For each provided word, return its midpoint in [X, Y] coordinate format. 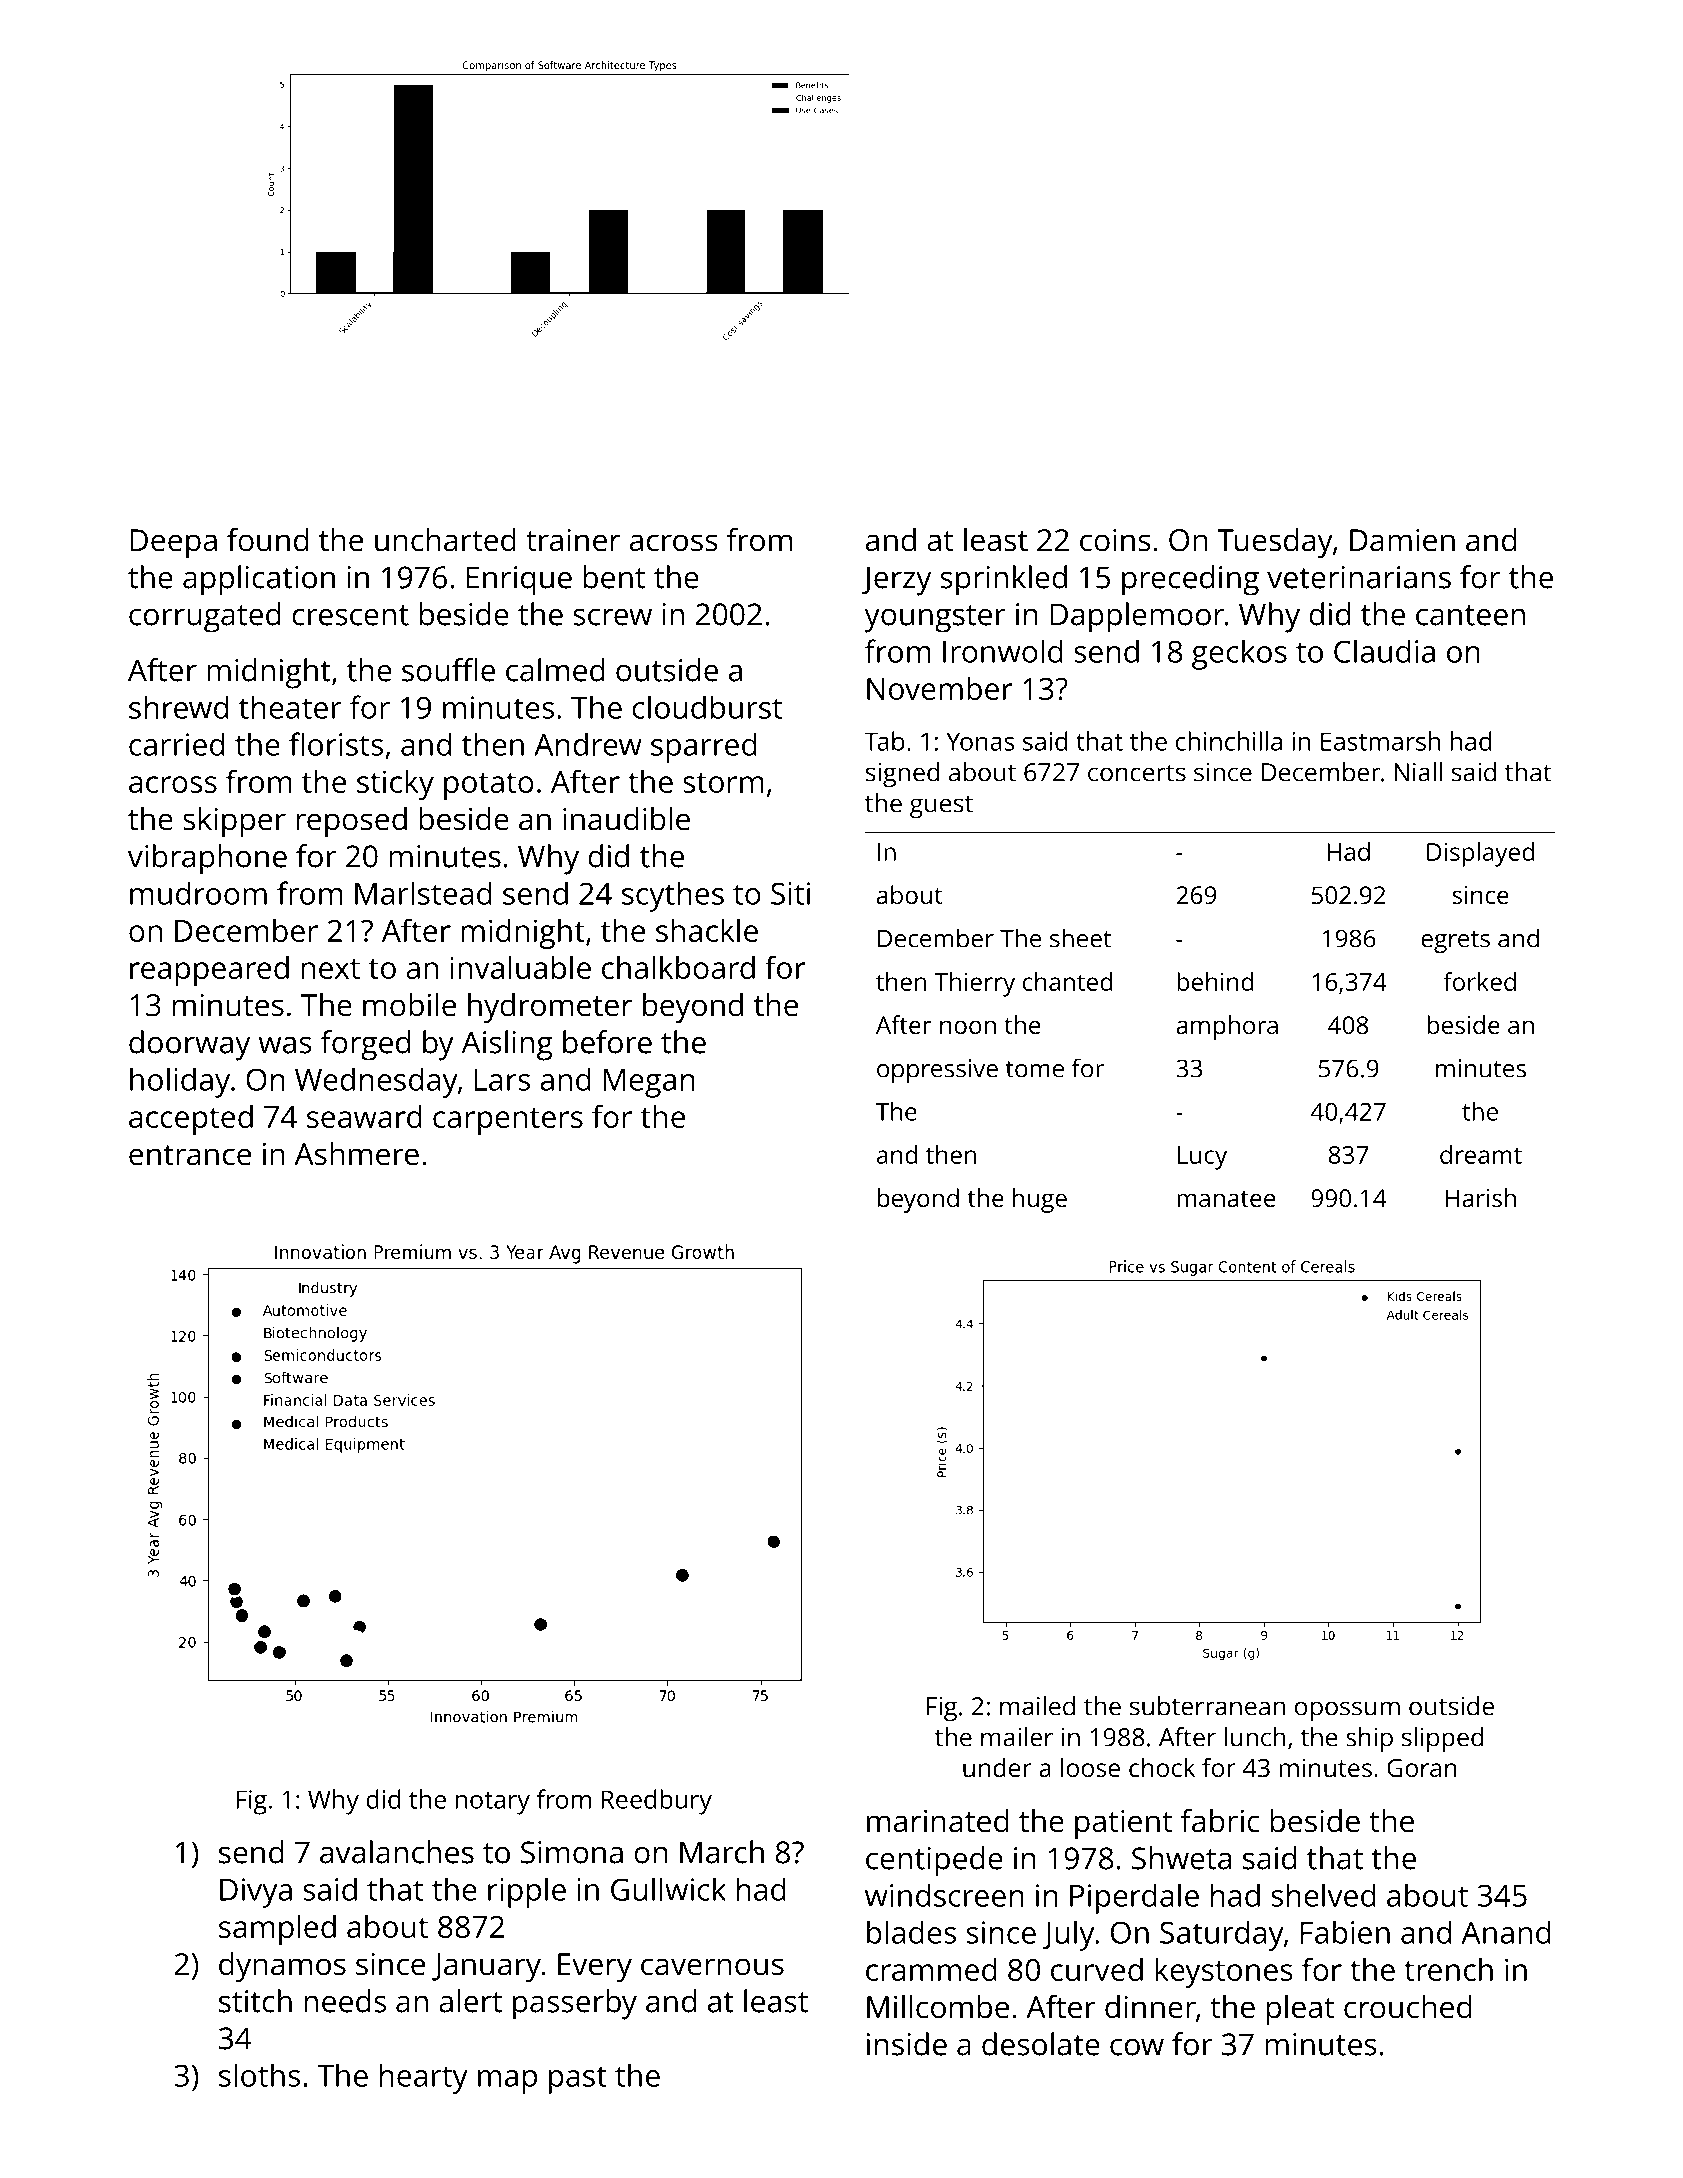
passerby [575, 2004]
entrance [190, 1155]
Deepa [173, 543]
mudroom [198, 893]
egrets [1455, 942]
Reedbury [656, 1802]
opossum [1347, 1711]
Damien [1402, 540]
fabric [1220, 1821]
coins [1115, 540]
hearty [424, 2078]
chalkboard [678, 967]
